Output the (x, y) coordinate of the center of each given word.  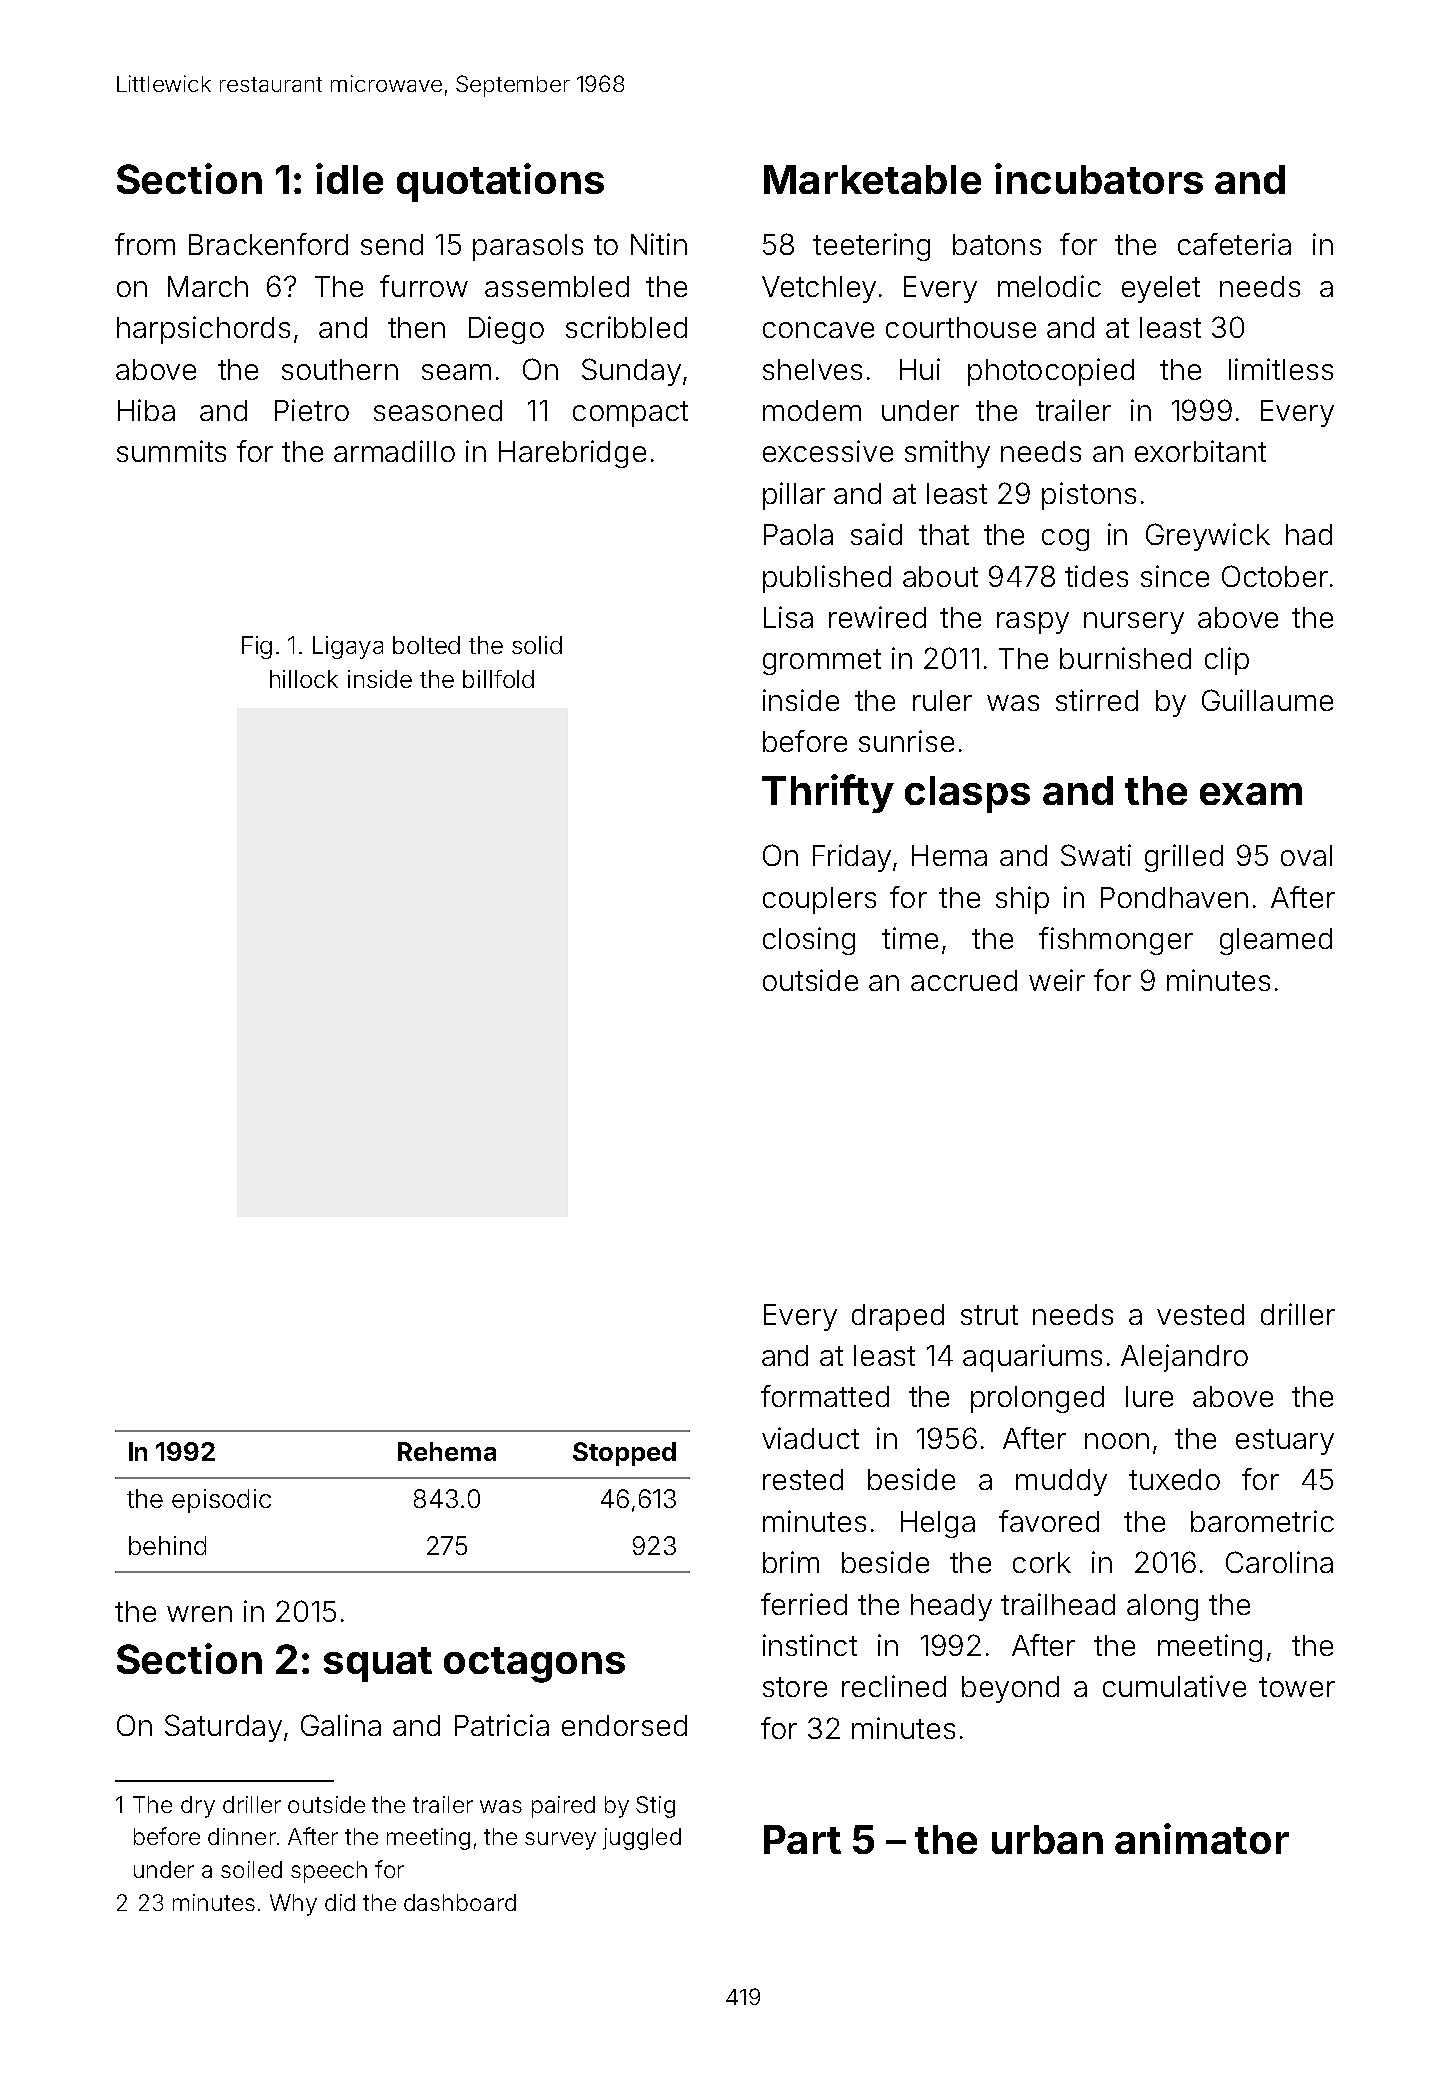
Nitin (659, 244)
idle (349, 178)
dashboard (460, 1902)
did (340, 1902)
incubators (1099, 178)
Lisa (788, 617)
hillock (304, 679)
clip (1227, 661)
